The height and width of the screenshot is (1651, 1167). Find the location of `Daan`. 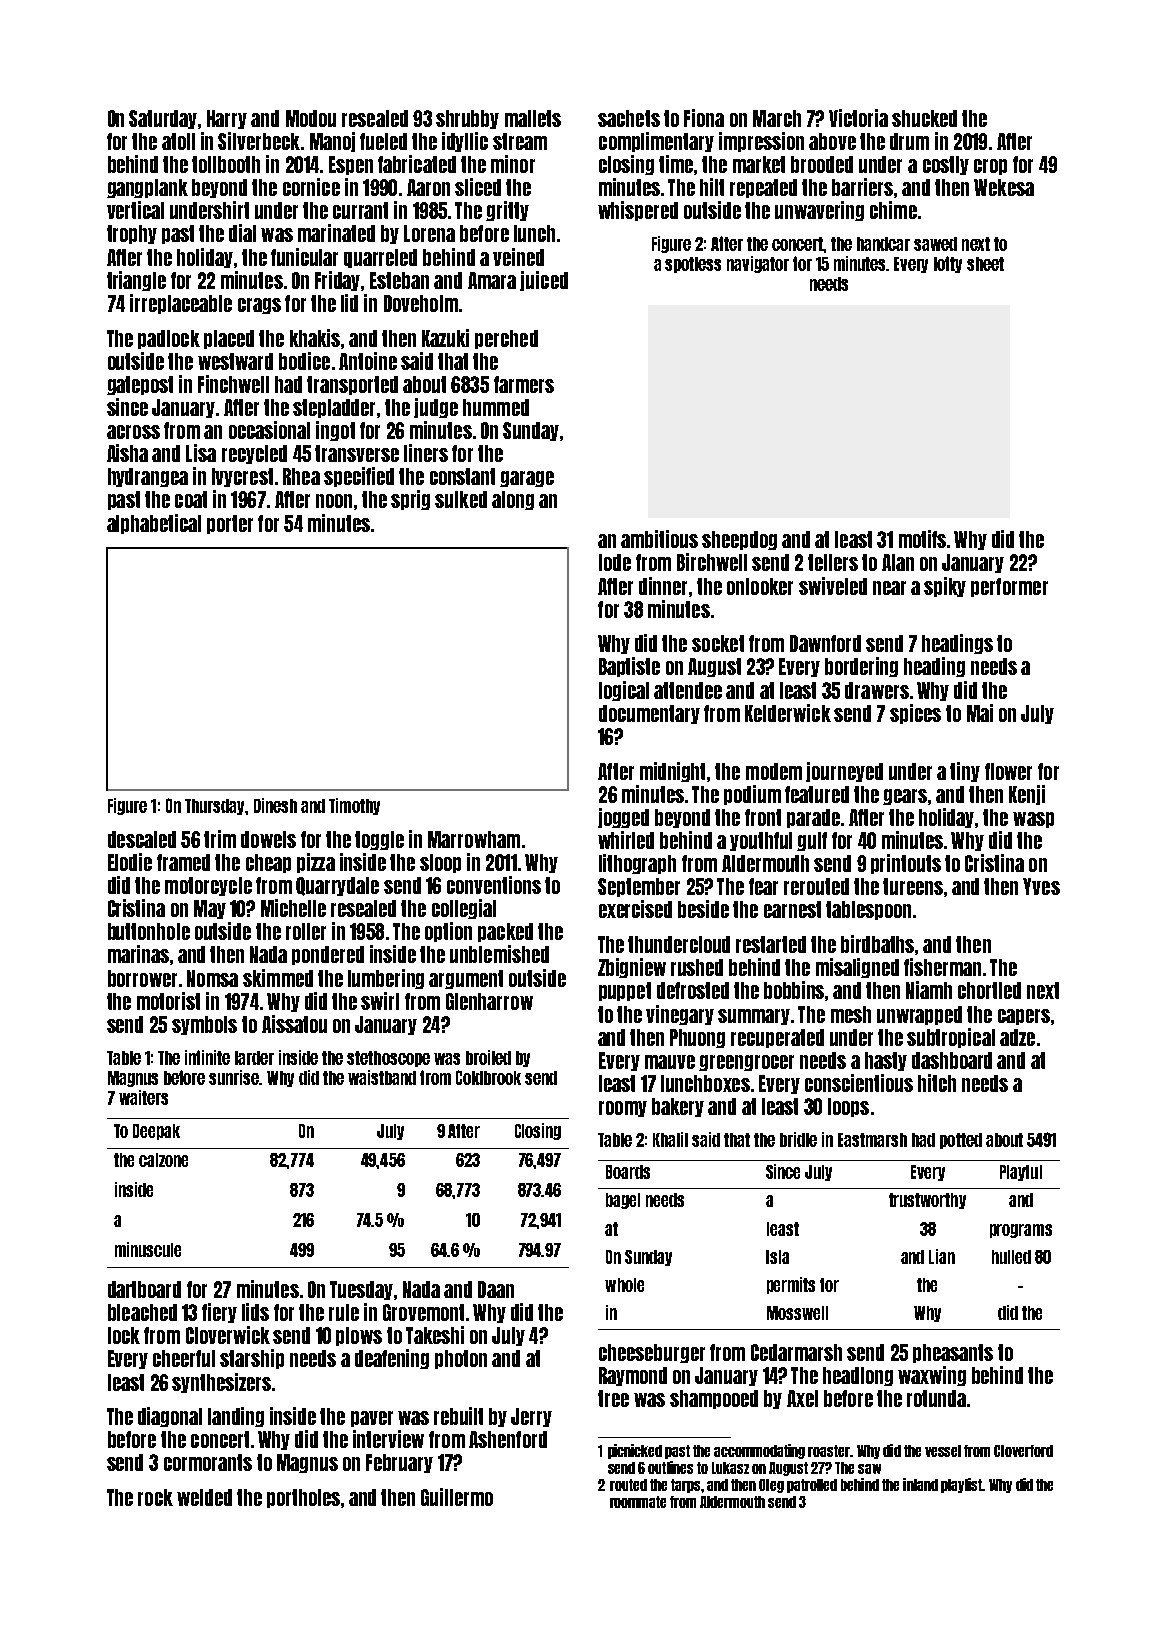

Daan is located at coordinates (496, 1289).
